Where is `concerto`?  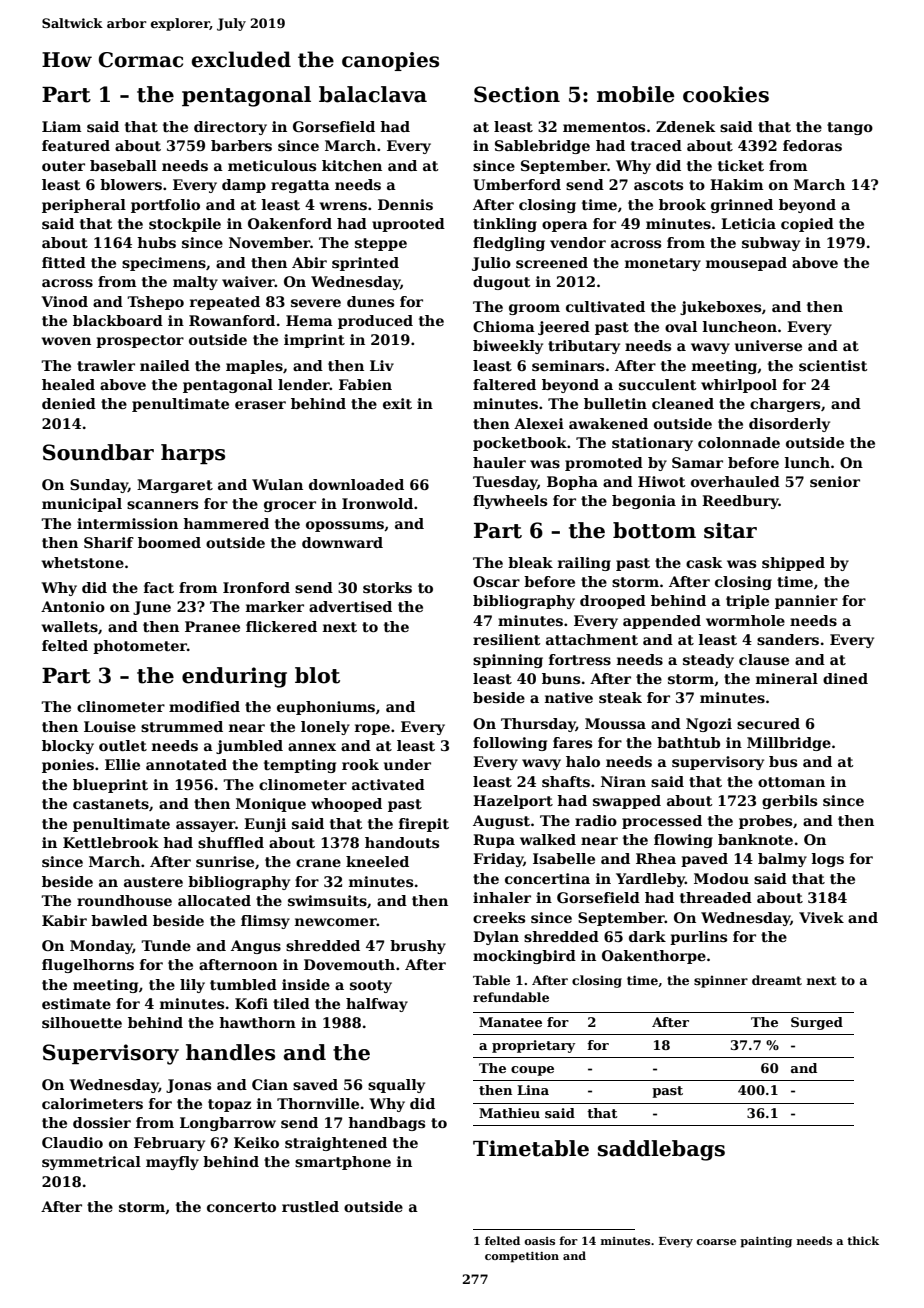
concerto is located at coordinates (241, 1207).
